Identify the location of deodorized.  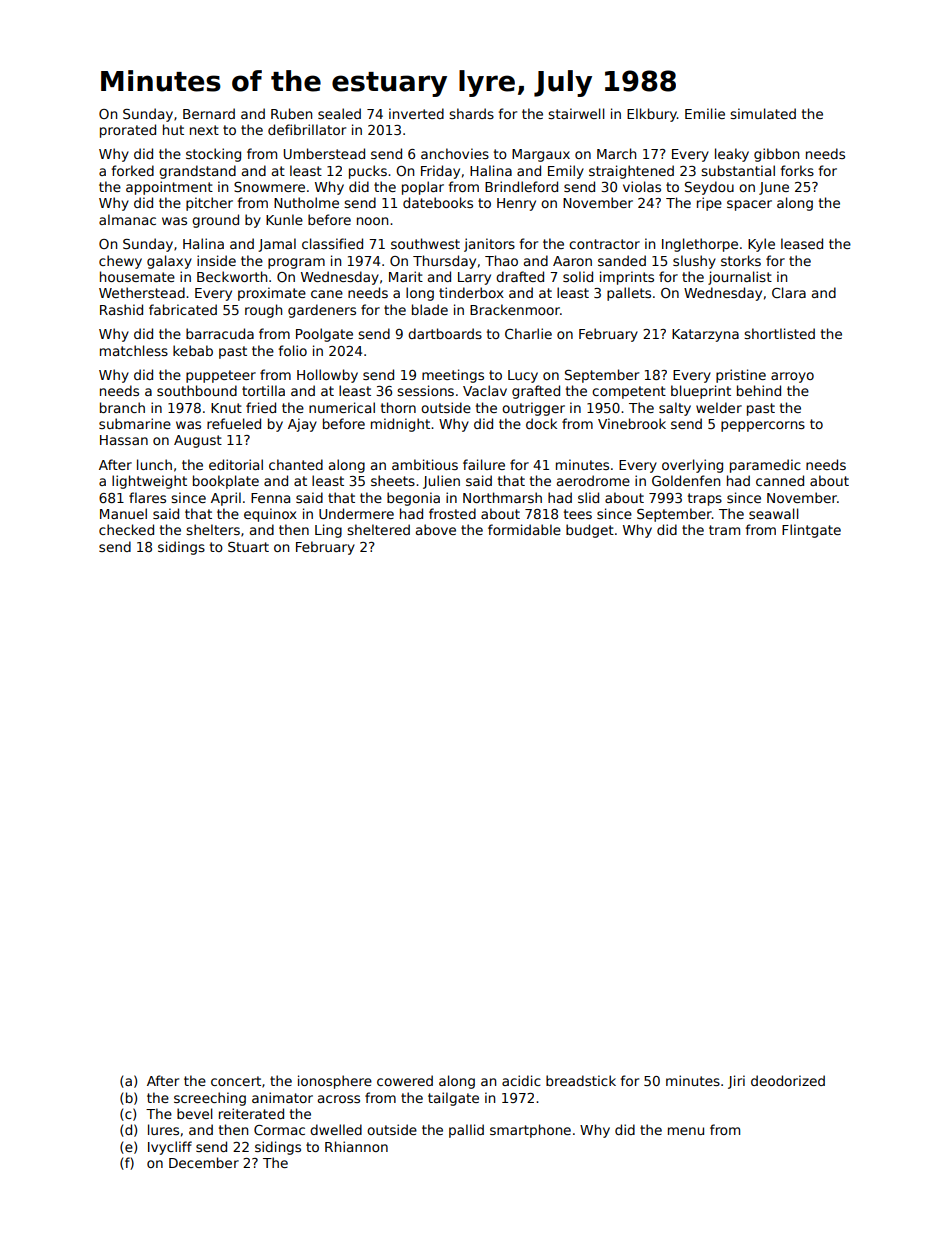
(788, 1080).
